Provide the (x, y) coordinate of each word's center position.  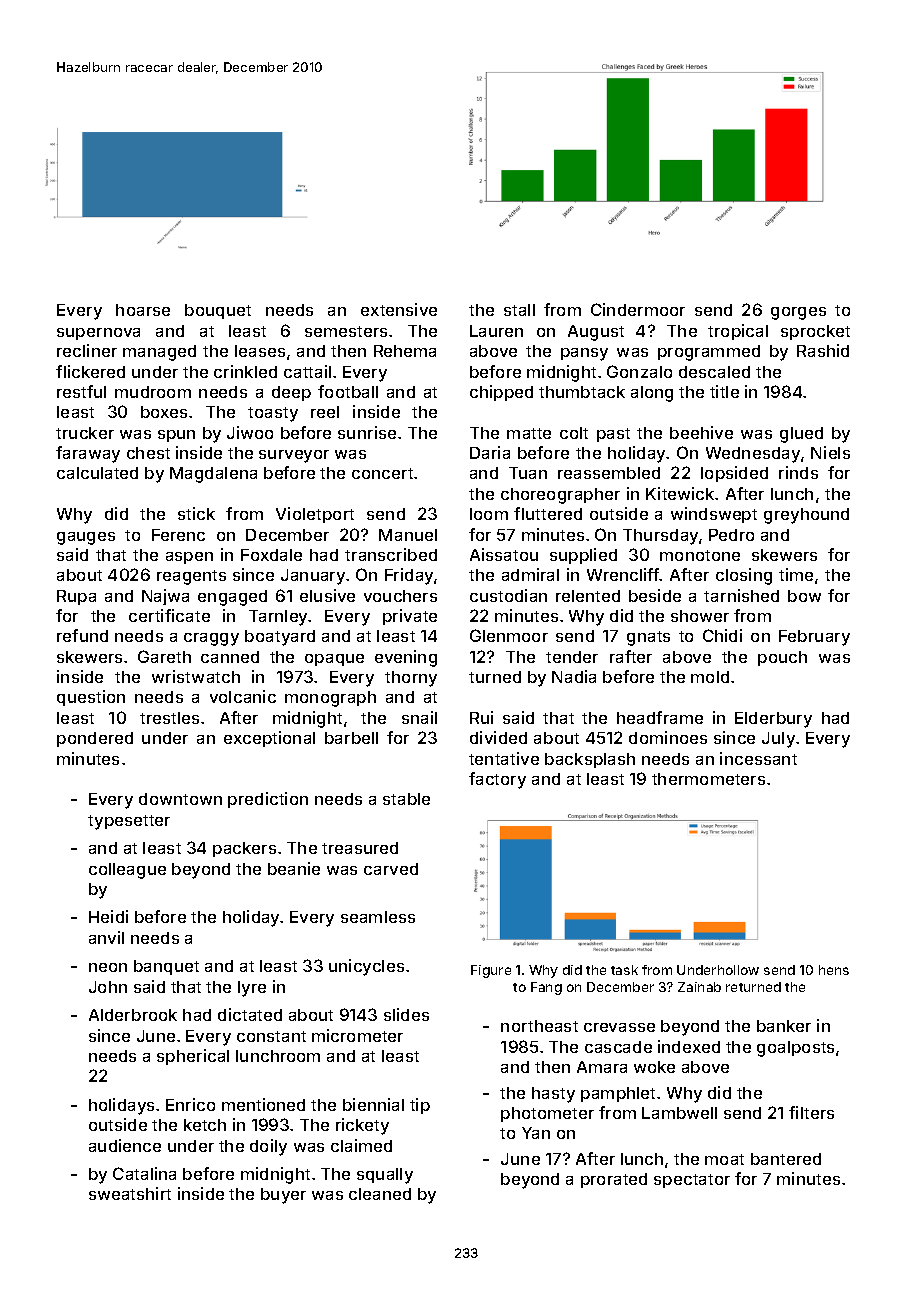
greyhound (806, 516)
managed (159, 353)
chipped (501, 393)
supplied (583, 556)
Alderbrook (133, 1015)
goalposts (795, 1049)
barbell (351, 738)
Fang (546, 988)
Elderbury (773, 720)
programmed (709, 353)
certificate (169, 615)
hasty (553, 1095)
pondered (95, 739)
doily (268, 1147)
